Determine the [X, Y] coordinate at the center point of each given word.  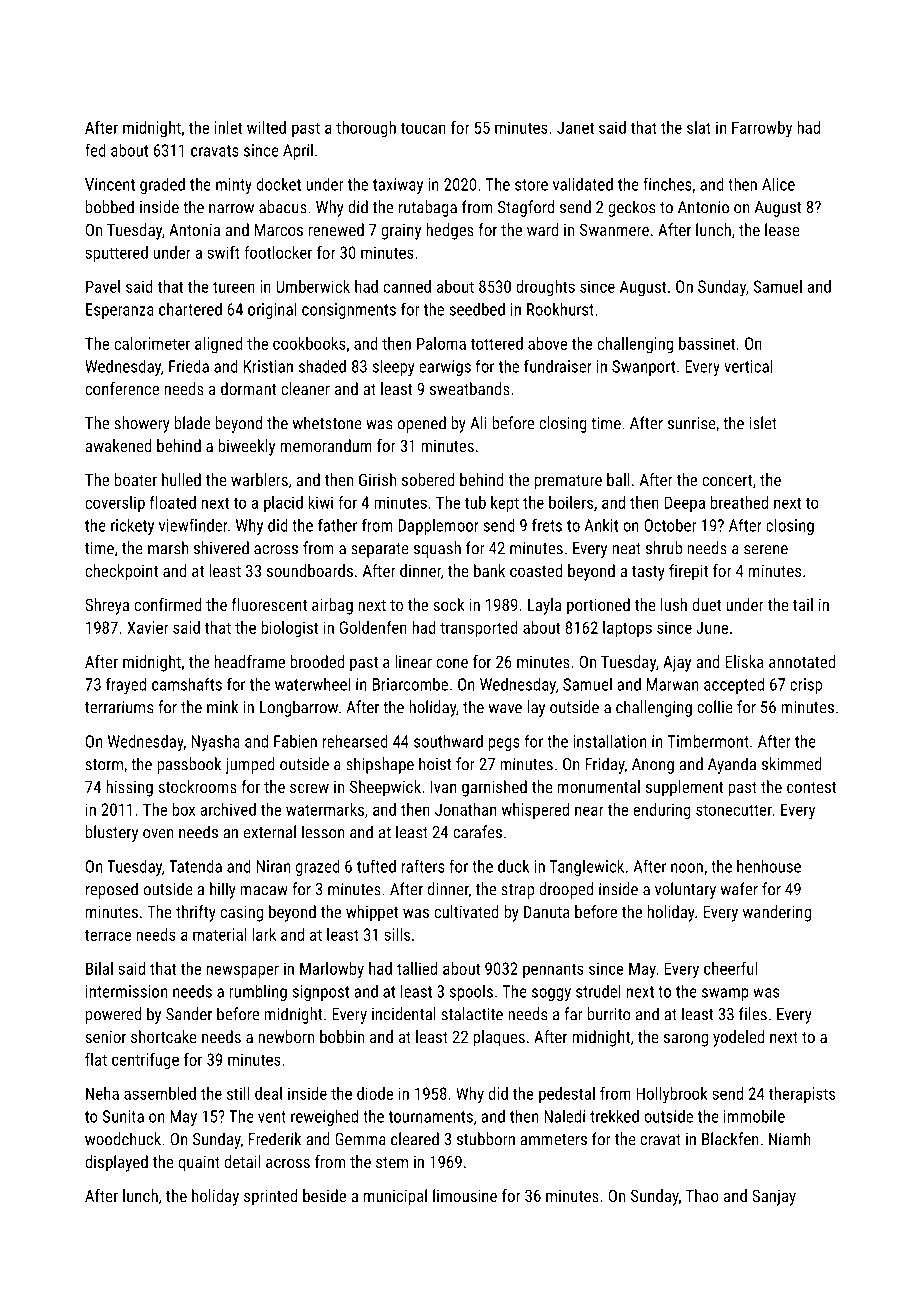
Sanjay [774, 1197]
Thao [702, 1195]
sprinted [270, 1197]
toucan [423, 128]
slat [699, 127]
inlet [228, 127]
